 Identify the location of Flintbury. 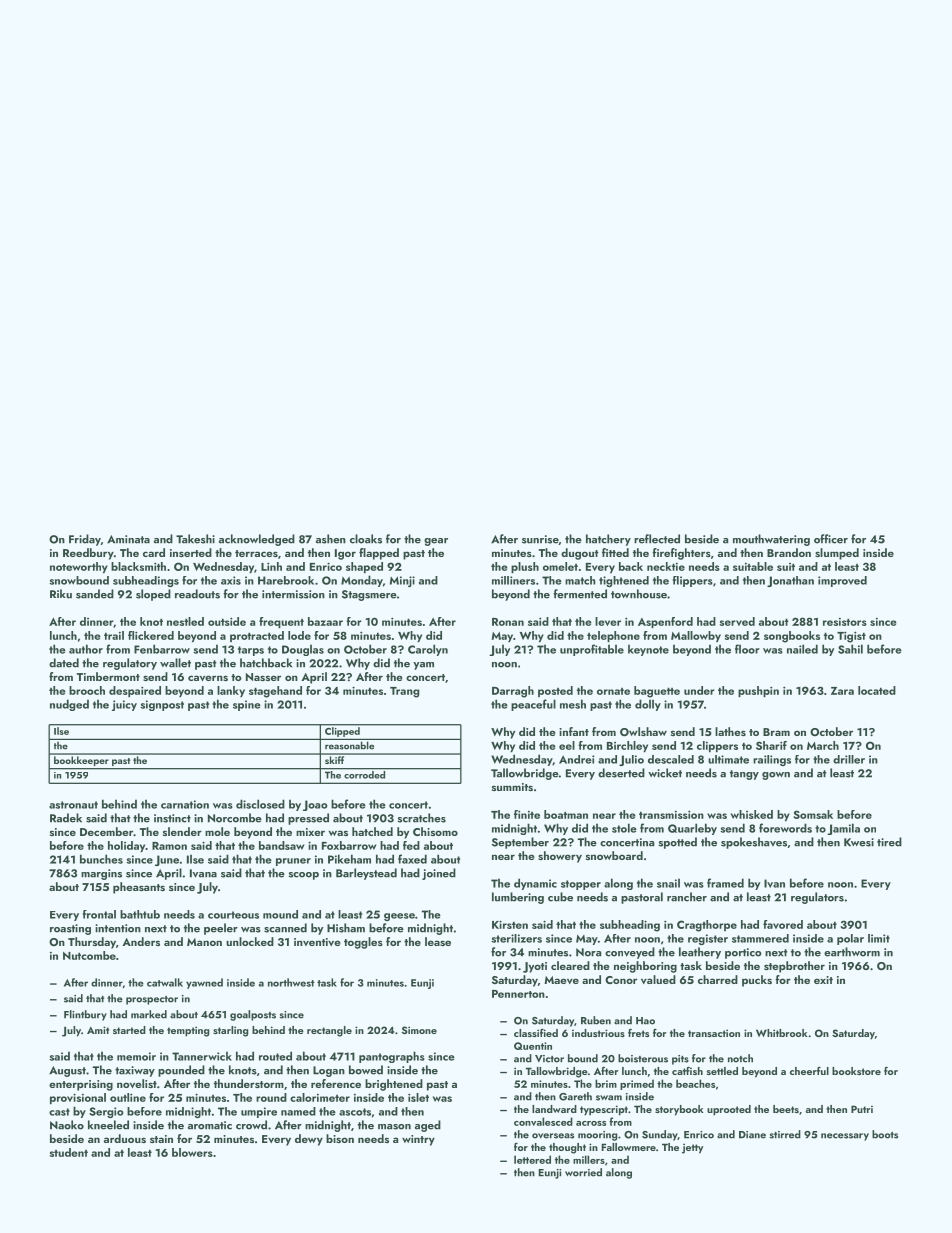
(85, 1015).
